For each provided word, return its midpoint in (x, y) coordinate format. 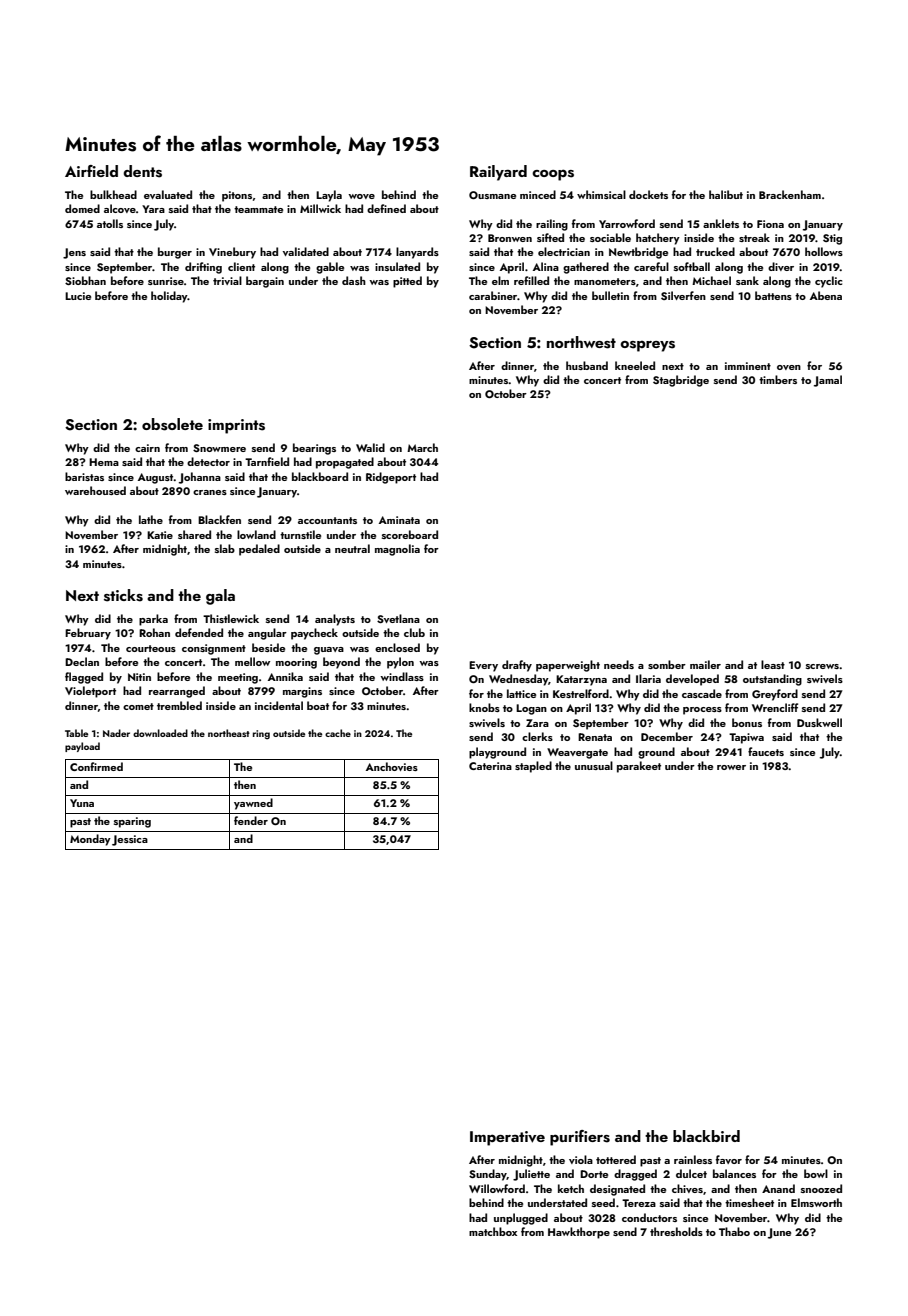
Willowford (497, 1188)
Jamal (828, 381)
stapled (533, 767)
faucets (766, 751)
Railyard (498, 173)
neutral (352, 548)
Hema (104, 462)
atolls (110, 223)
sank (747, 280)
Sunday (488, 1175)
